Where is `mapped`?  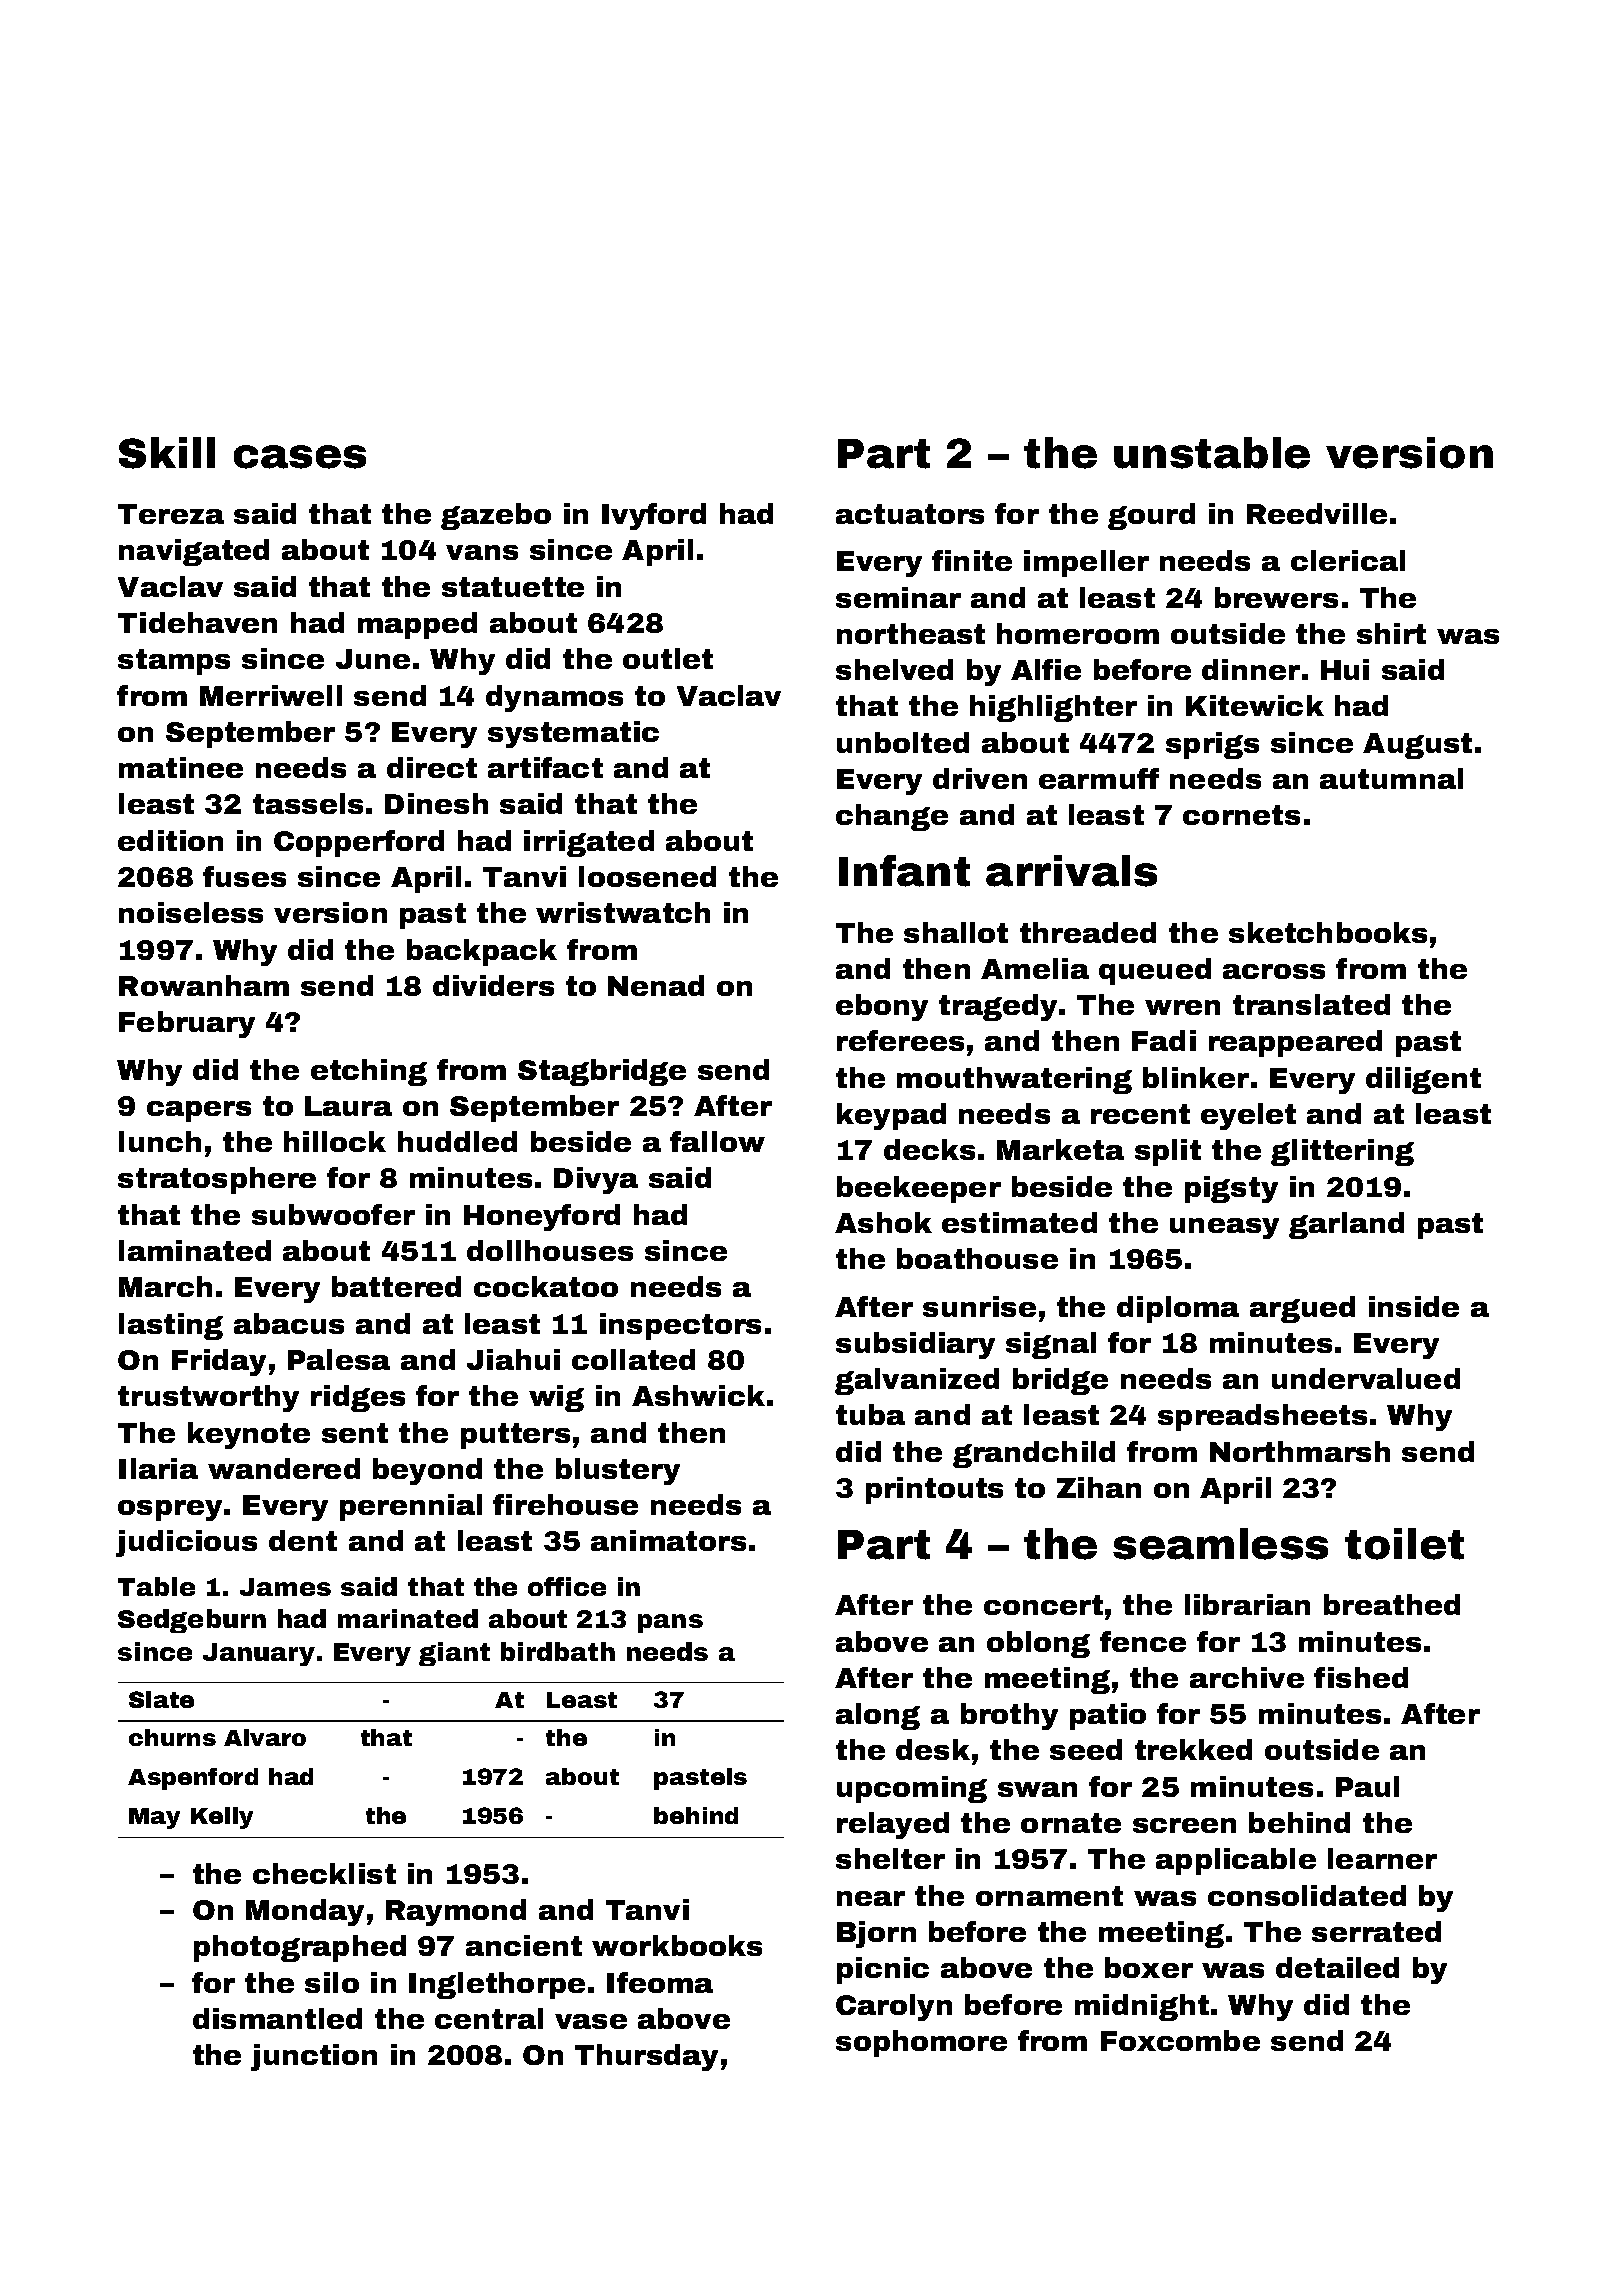 mapped is located at coordinates (417, 625).
